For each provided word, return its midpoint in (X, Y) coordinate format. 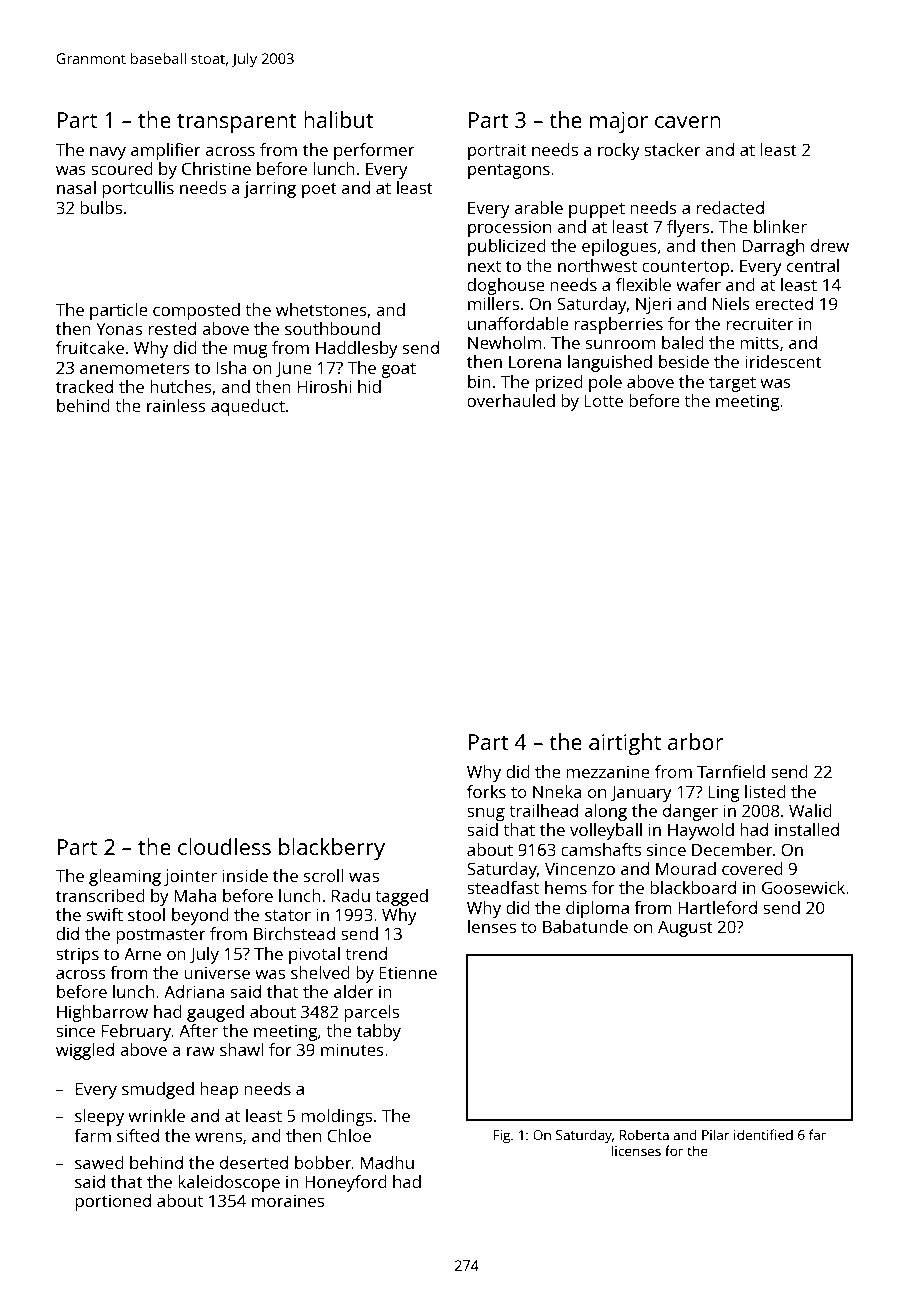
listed (765, 791)
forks (486, 791)
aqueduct (248, 407)
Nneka (557, 791)
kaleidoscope (229, 1183)
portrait (497, 151)
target (732, 384)
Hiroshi (325, 386)
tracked (84, 386)
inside (245, 875)
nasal (76, 187)
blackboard (693, 887)
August (685, 929)
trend (366, 953)
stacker (672, 149)
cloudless (224, 846)
